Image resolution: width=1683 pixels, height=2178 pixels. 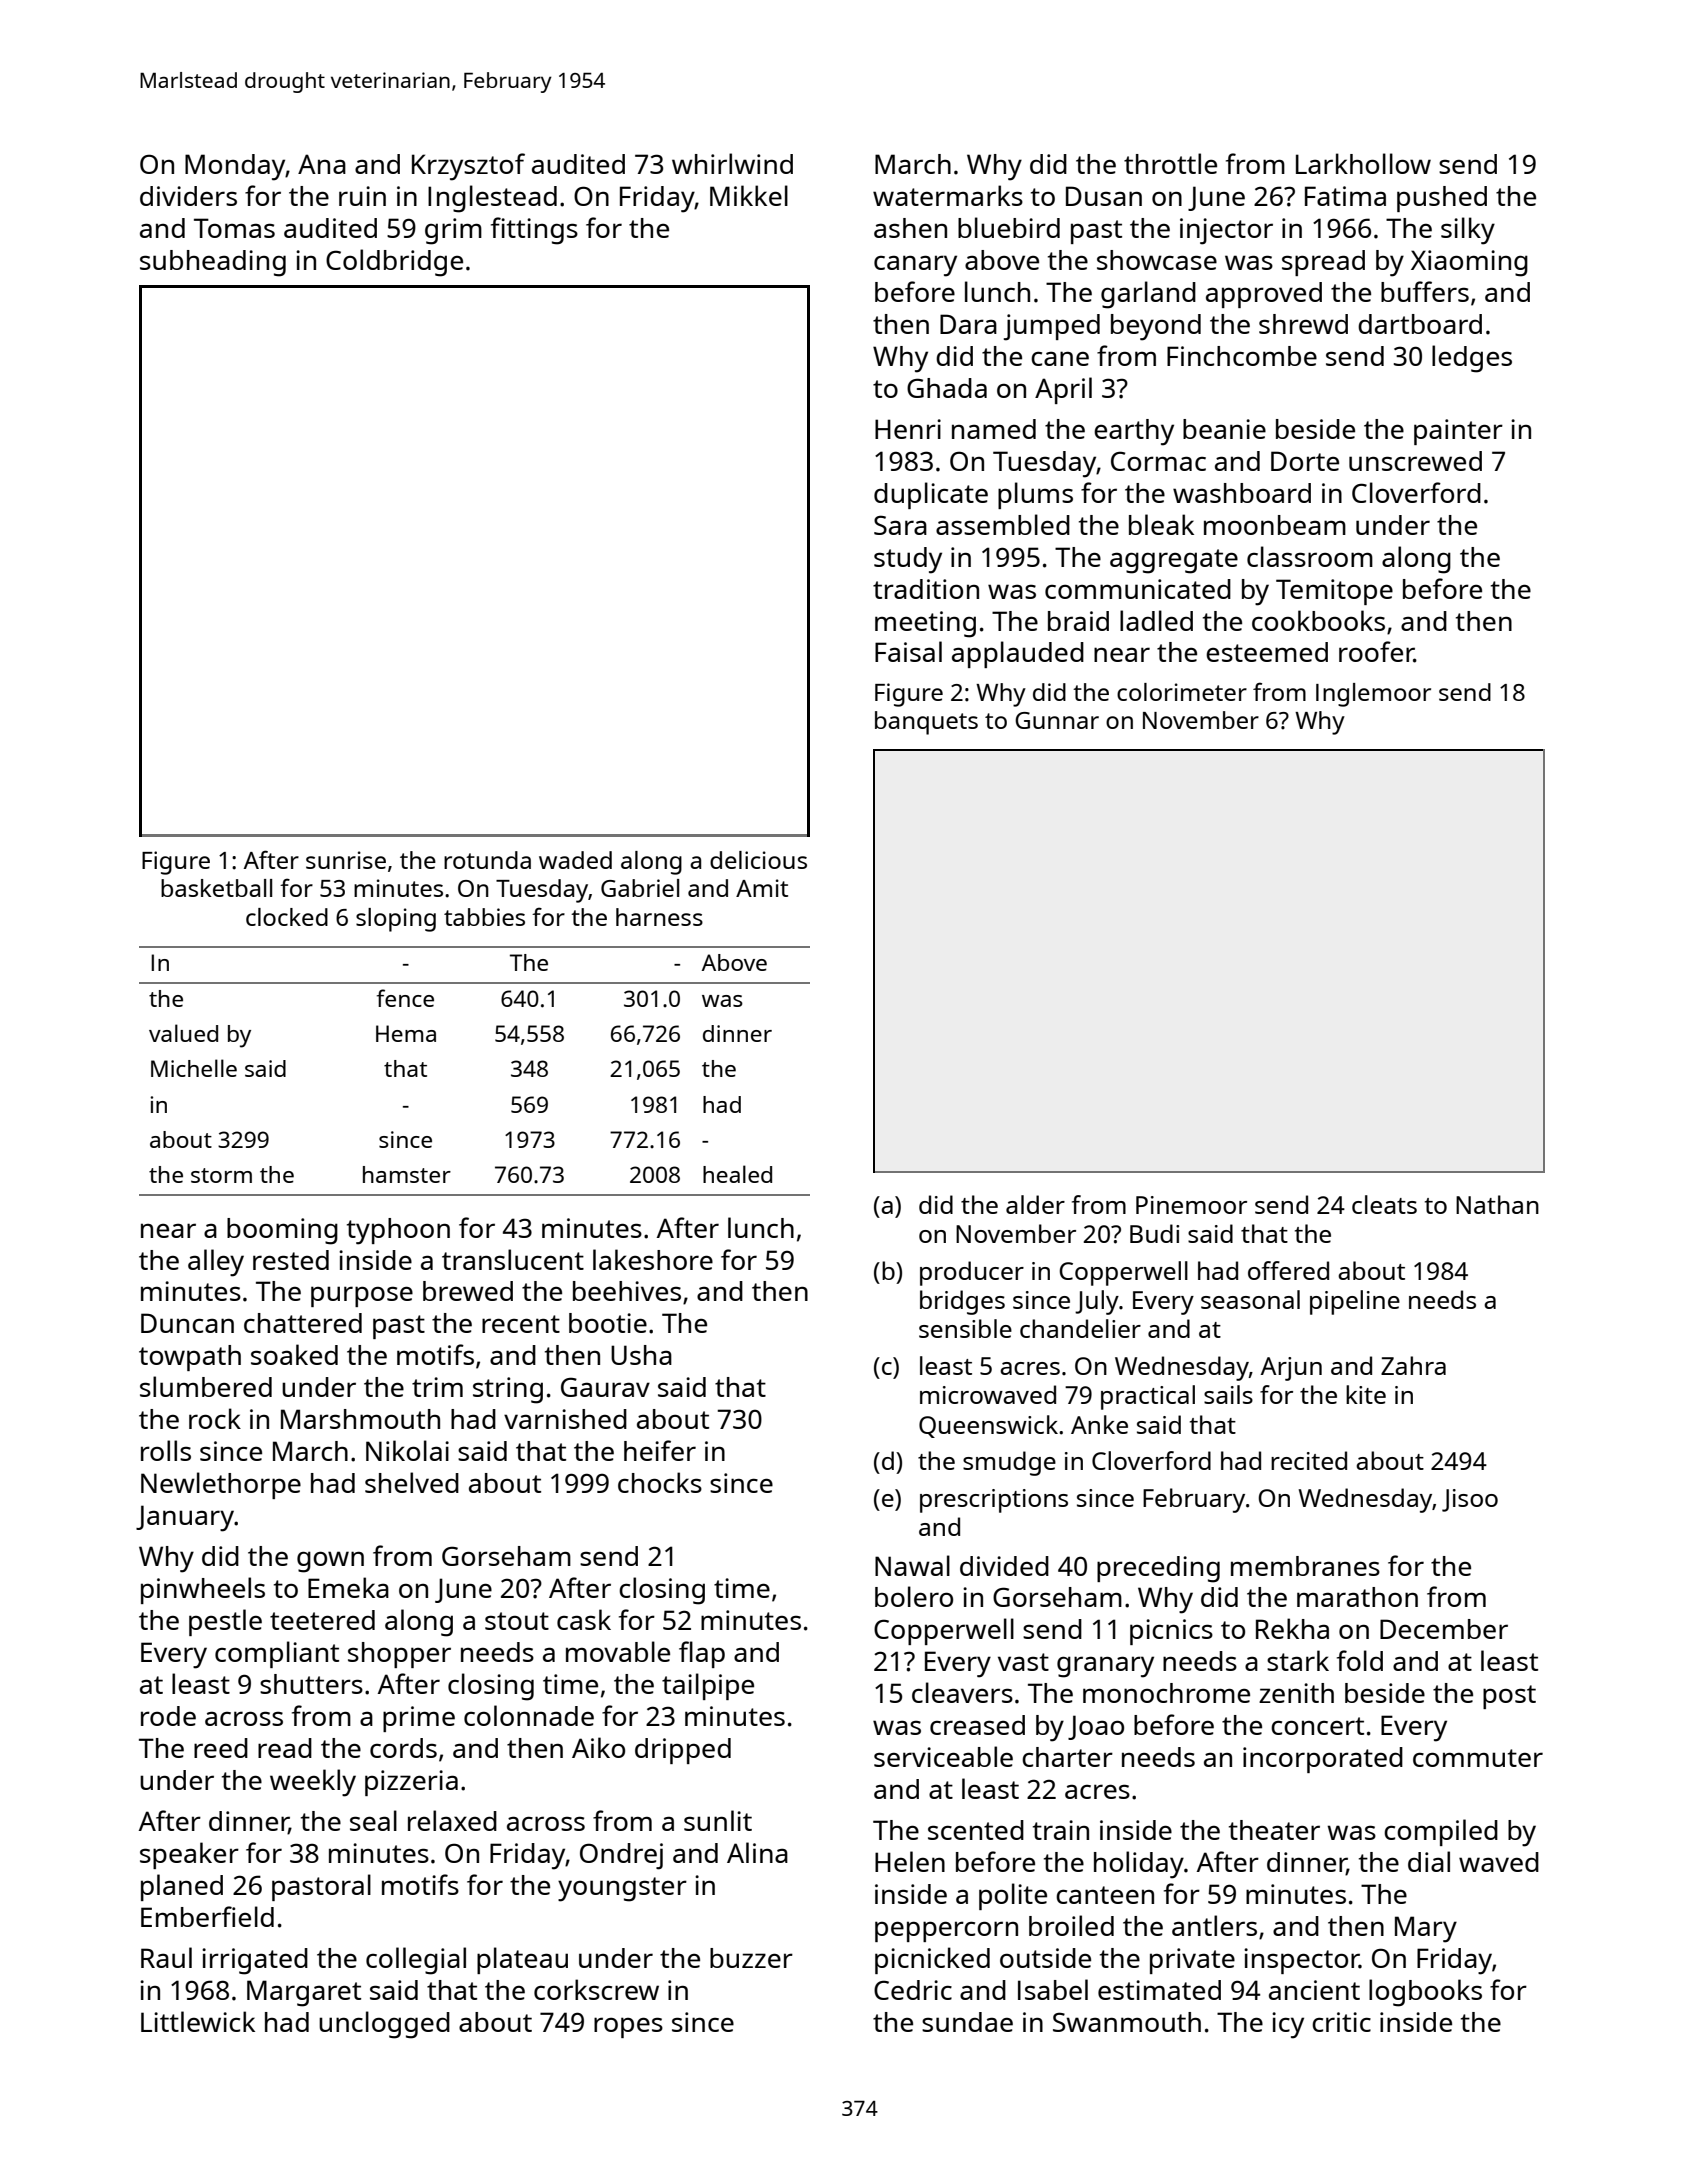 What do you see at coordinates (1228, 1394) in the screenshot?
I see `sails` at bounding box center [1228, 1394].
